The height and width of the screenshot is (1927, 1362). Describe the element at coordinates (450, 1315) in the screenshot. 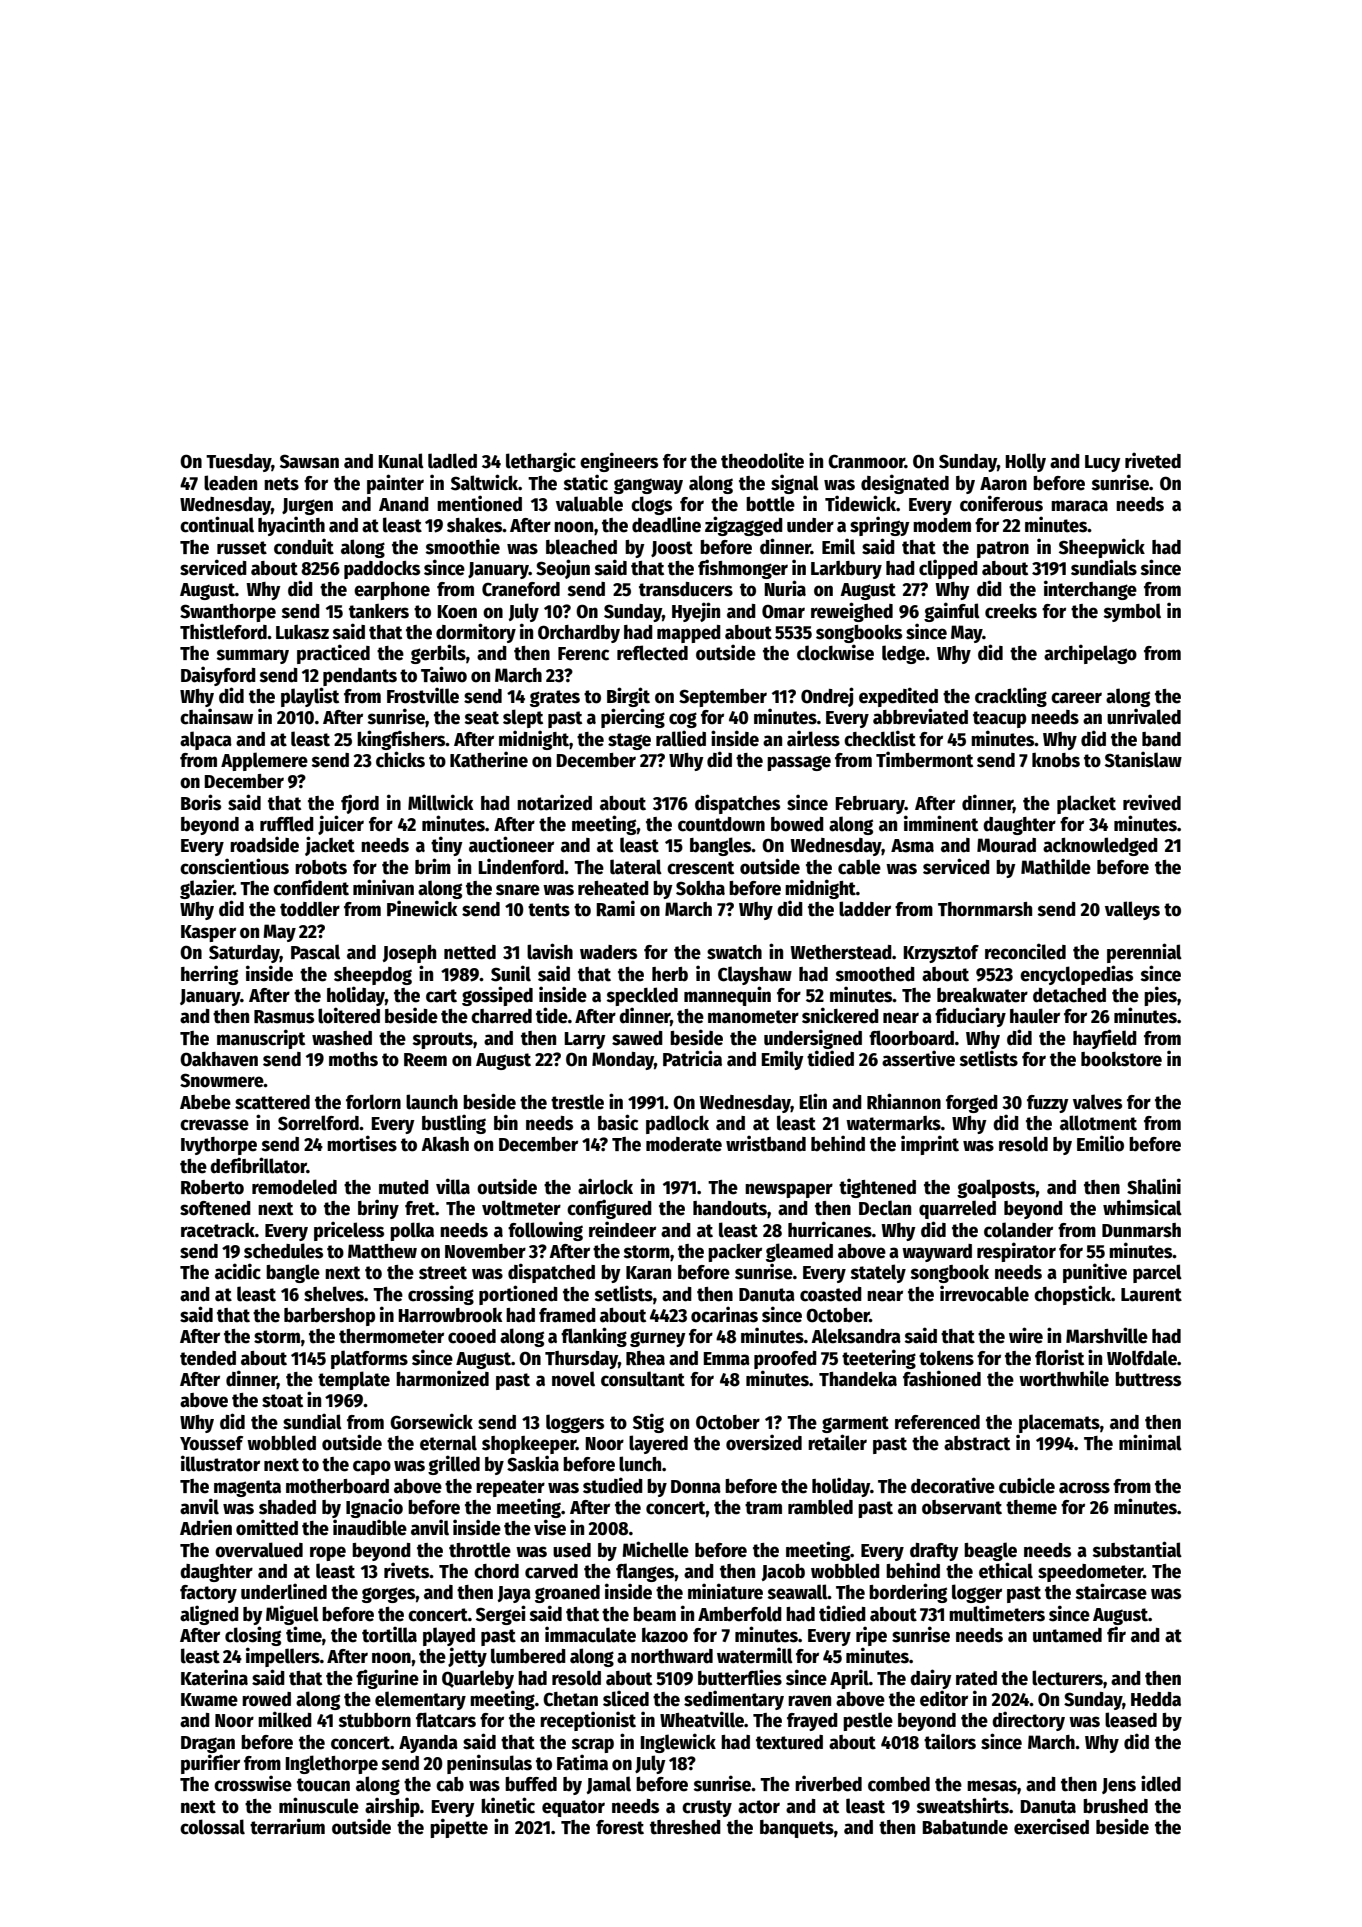

I see `Harrowbrook` at that location.
